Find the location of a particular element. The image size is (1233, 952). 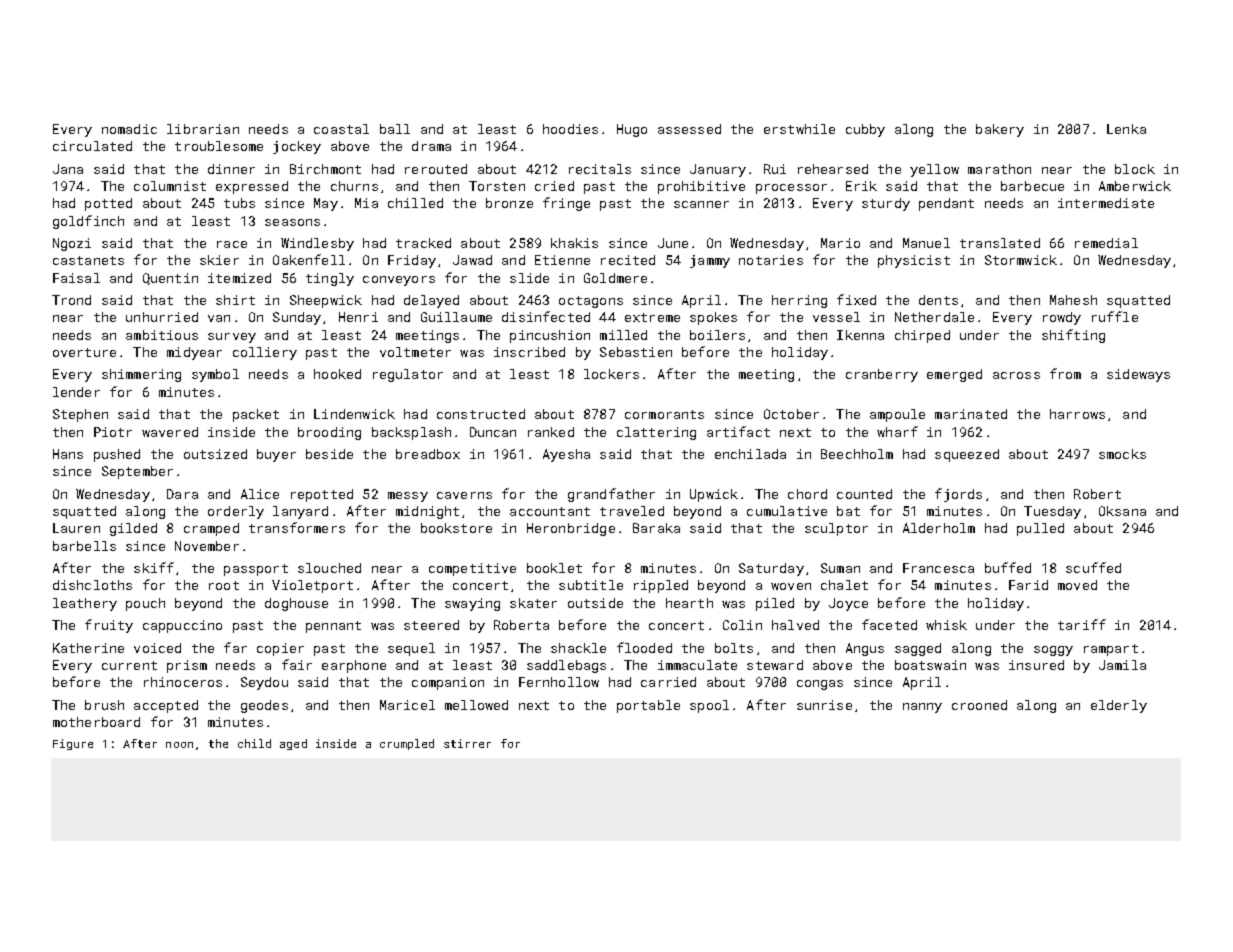

coastal is located at coordinates (341, 129).
